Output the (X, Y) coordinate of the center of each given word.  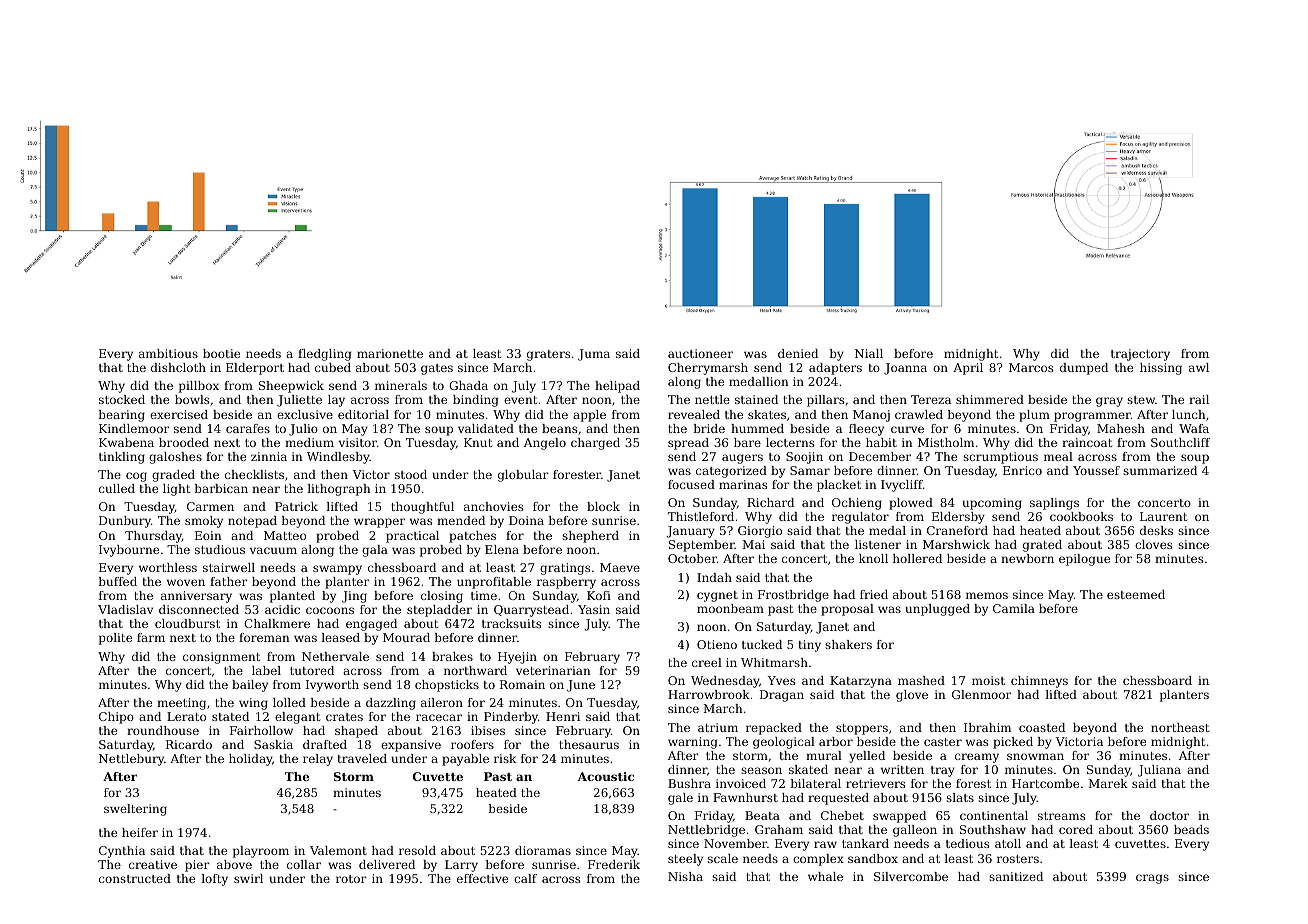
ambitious (168, 353)
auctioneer (700, 353)
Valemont (338, 850)
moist (988, 680)
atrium (718, 727)
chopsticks (447, 686)
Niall (869, 353)
